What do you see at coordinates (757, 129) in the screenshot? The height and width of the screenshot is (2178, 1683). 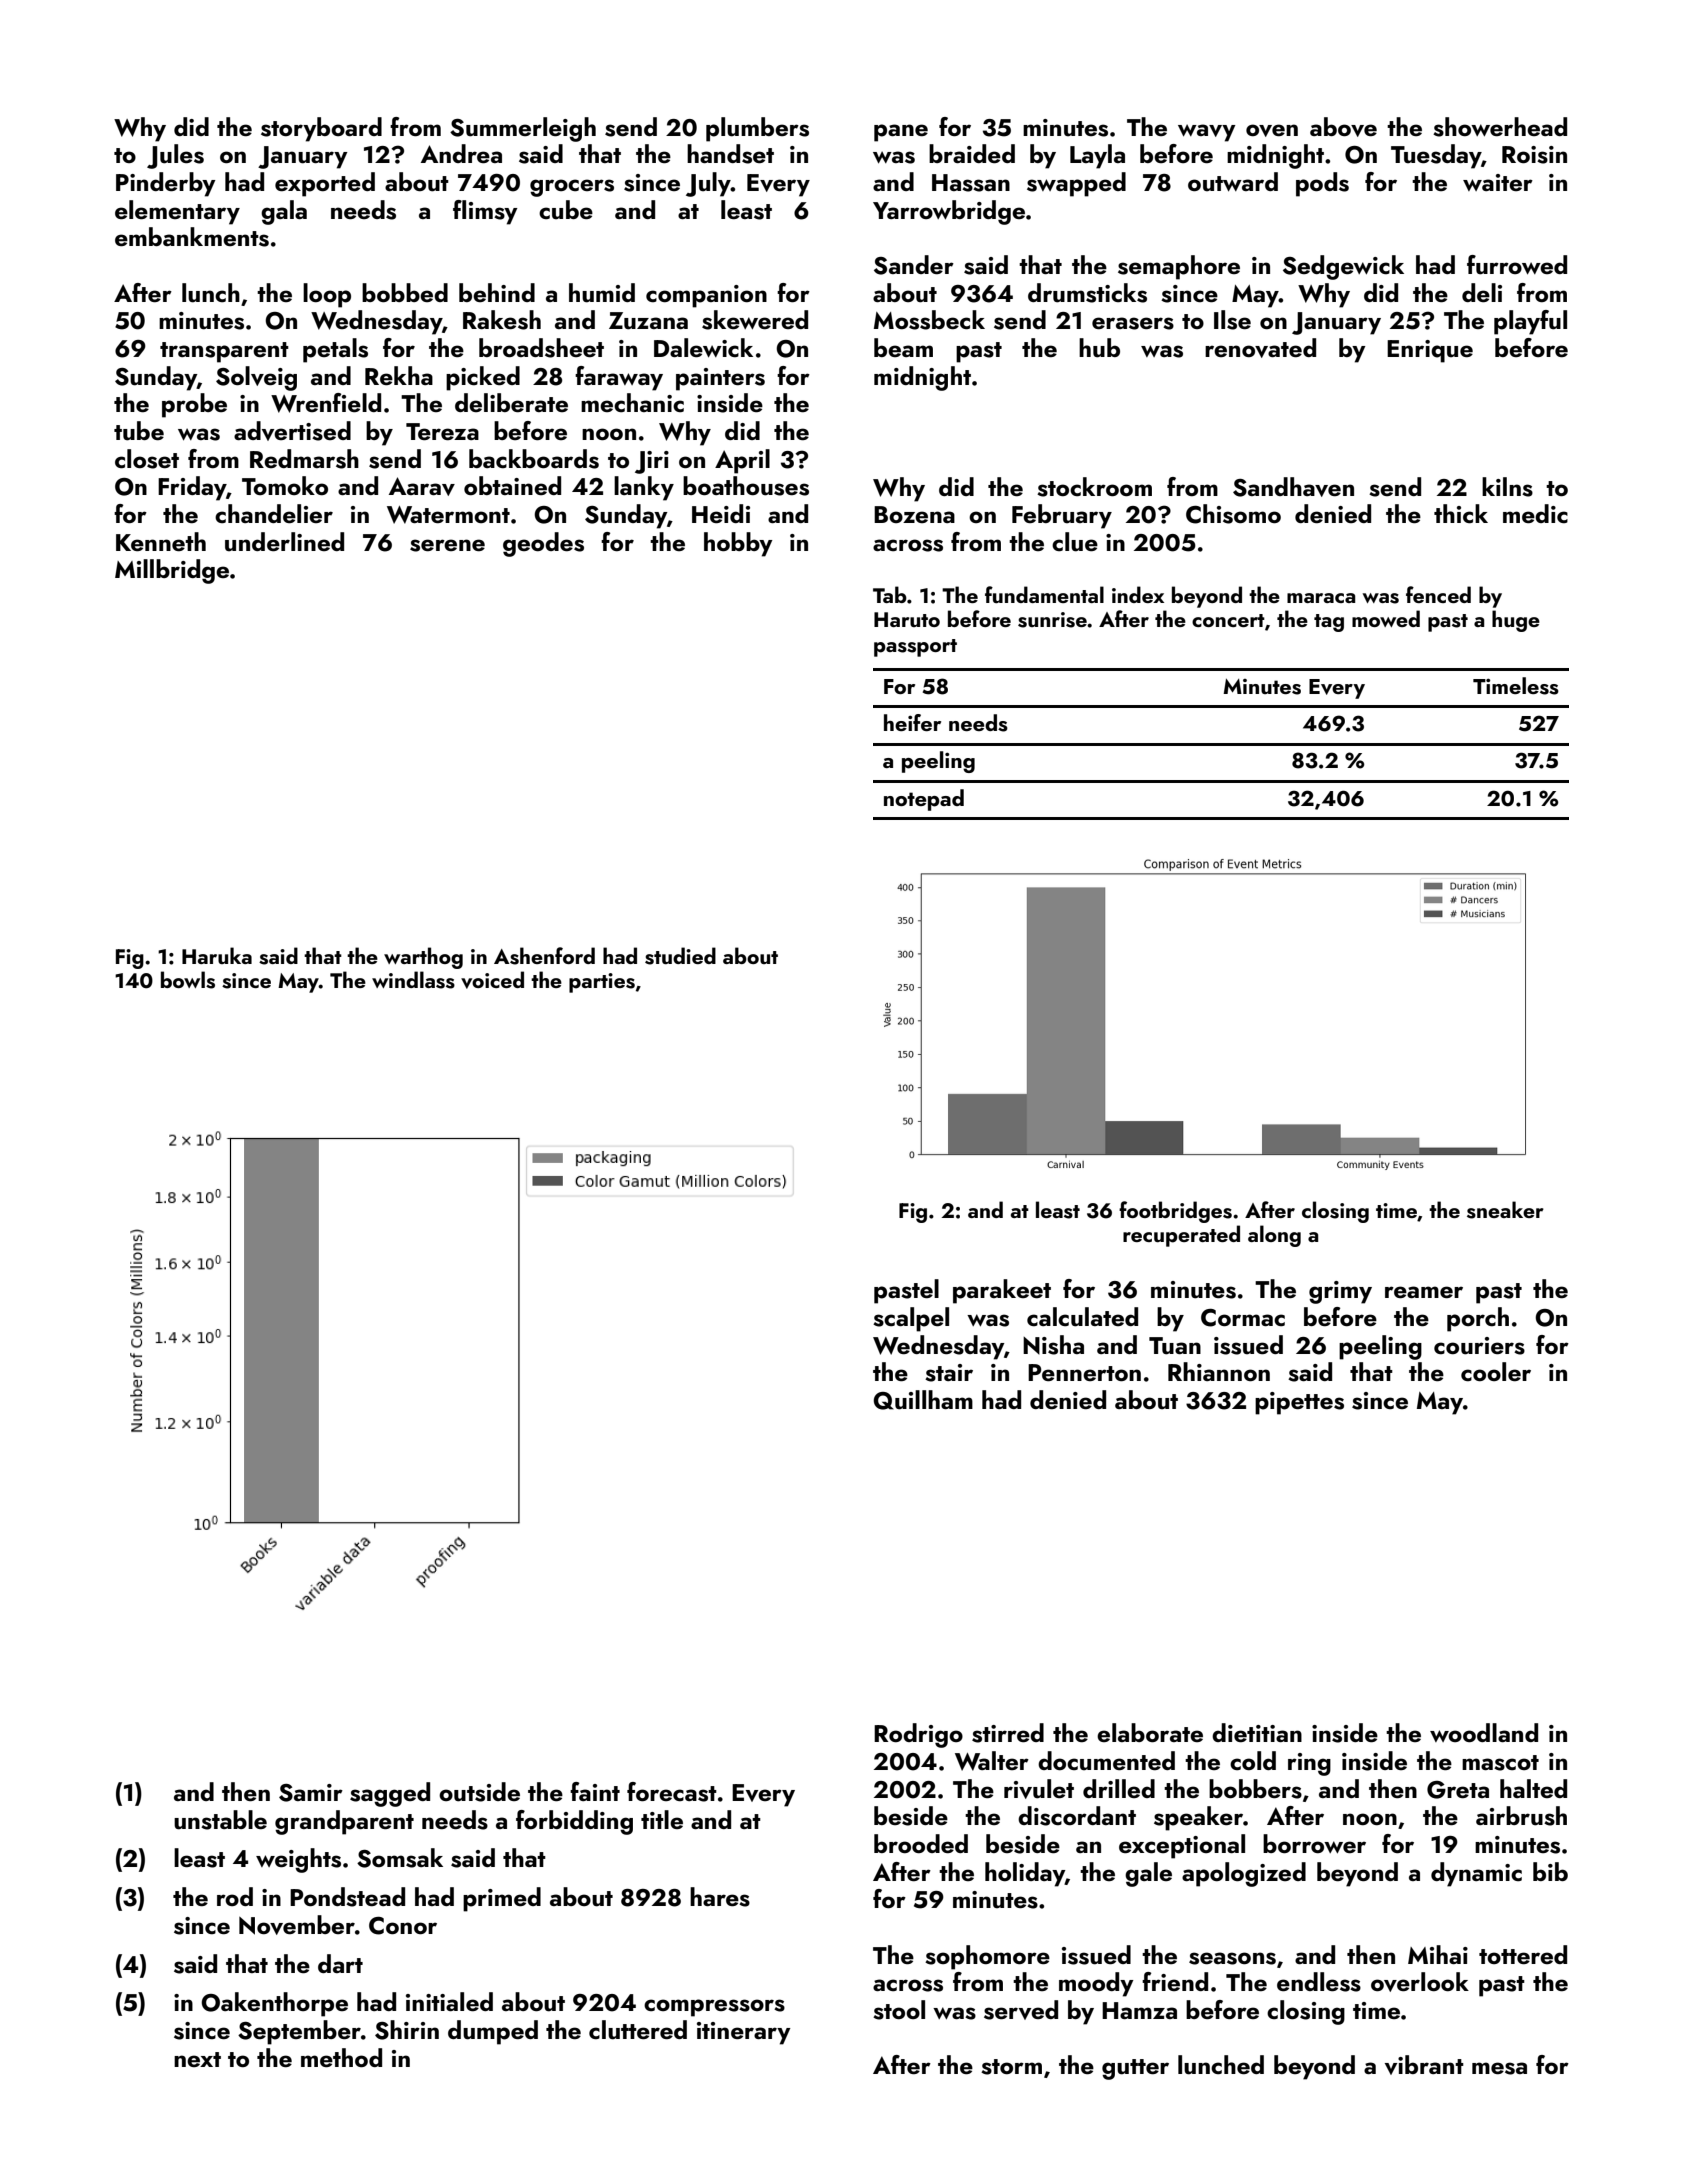 I see `plumbers` at bounding box center [757, 129].
